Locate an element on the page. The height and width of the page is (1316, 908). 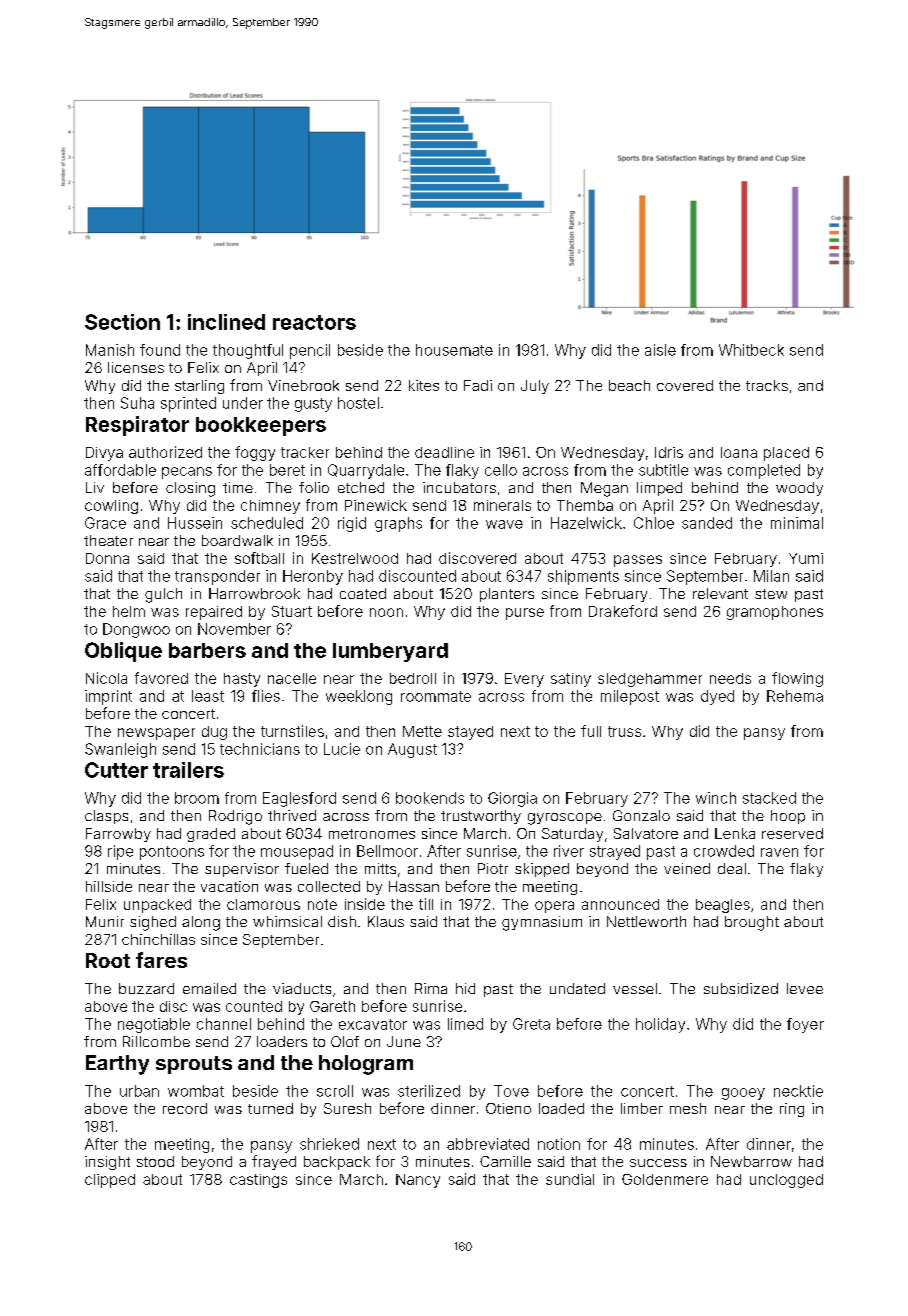
clipped is located at coordinates (110, 1181).
